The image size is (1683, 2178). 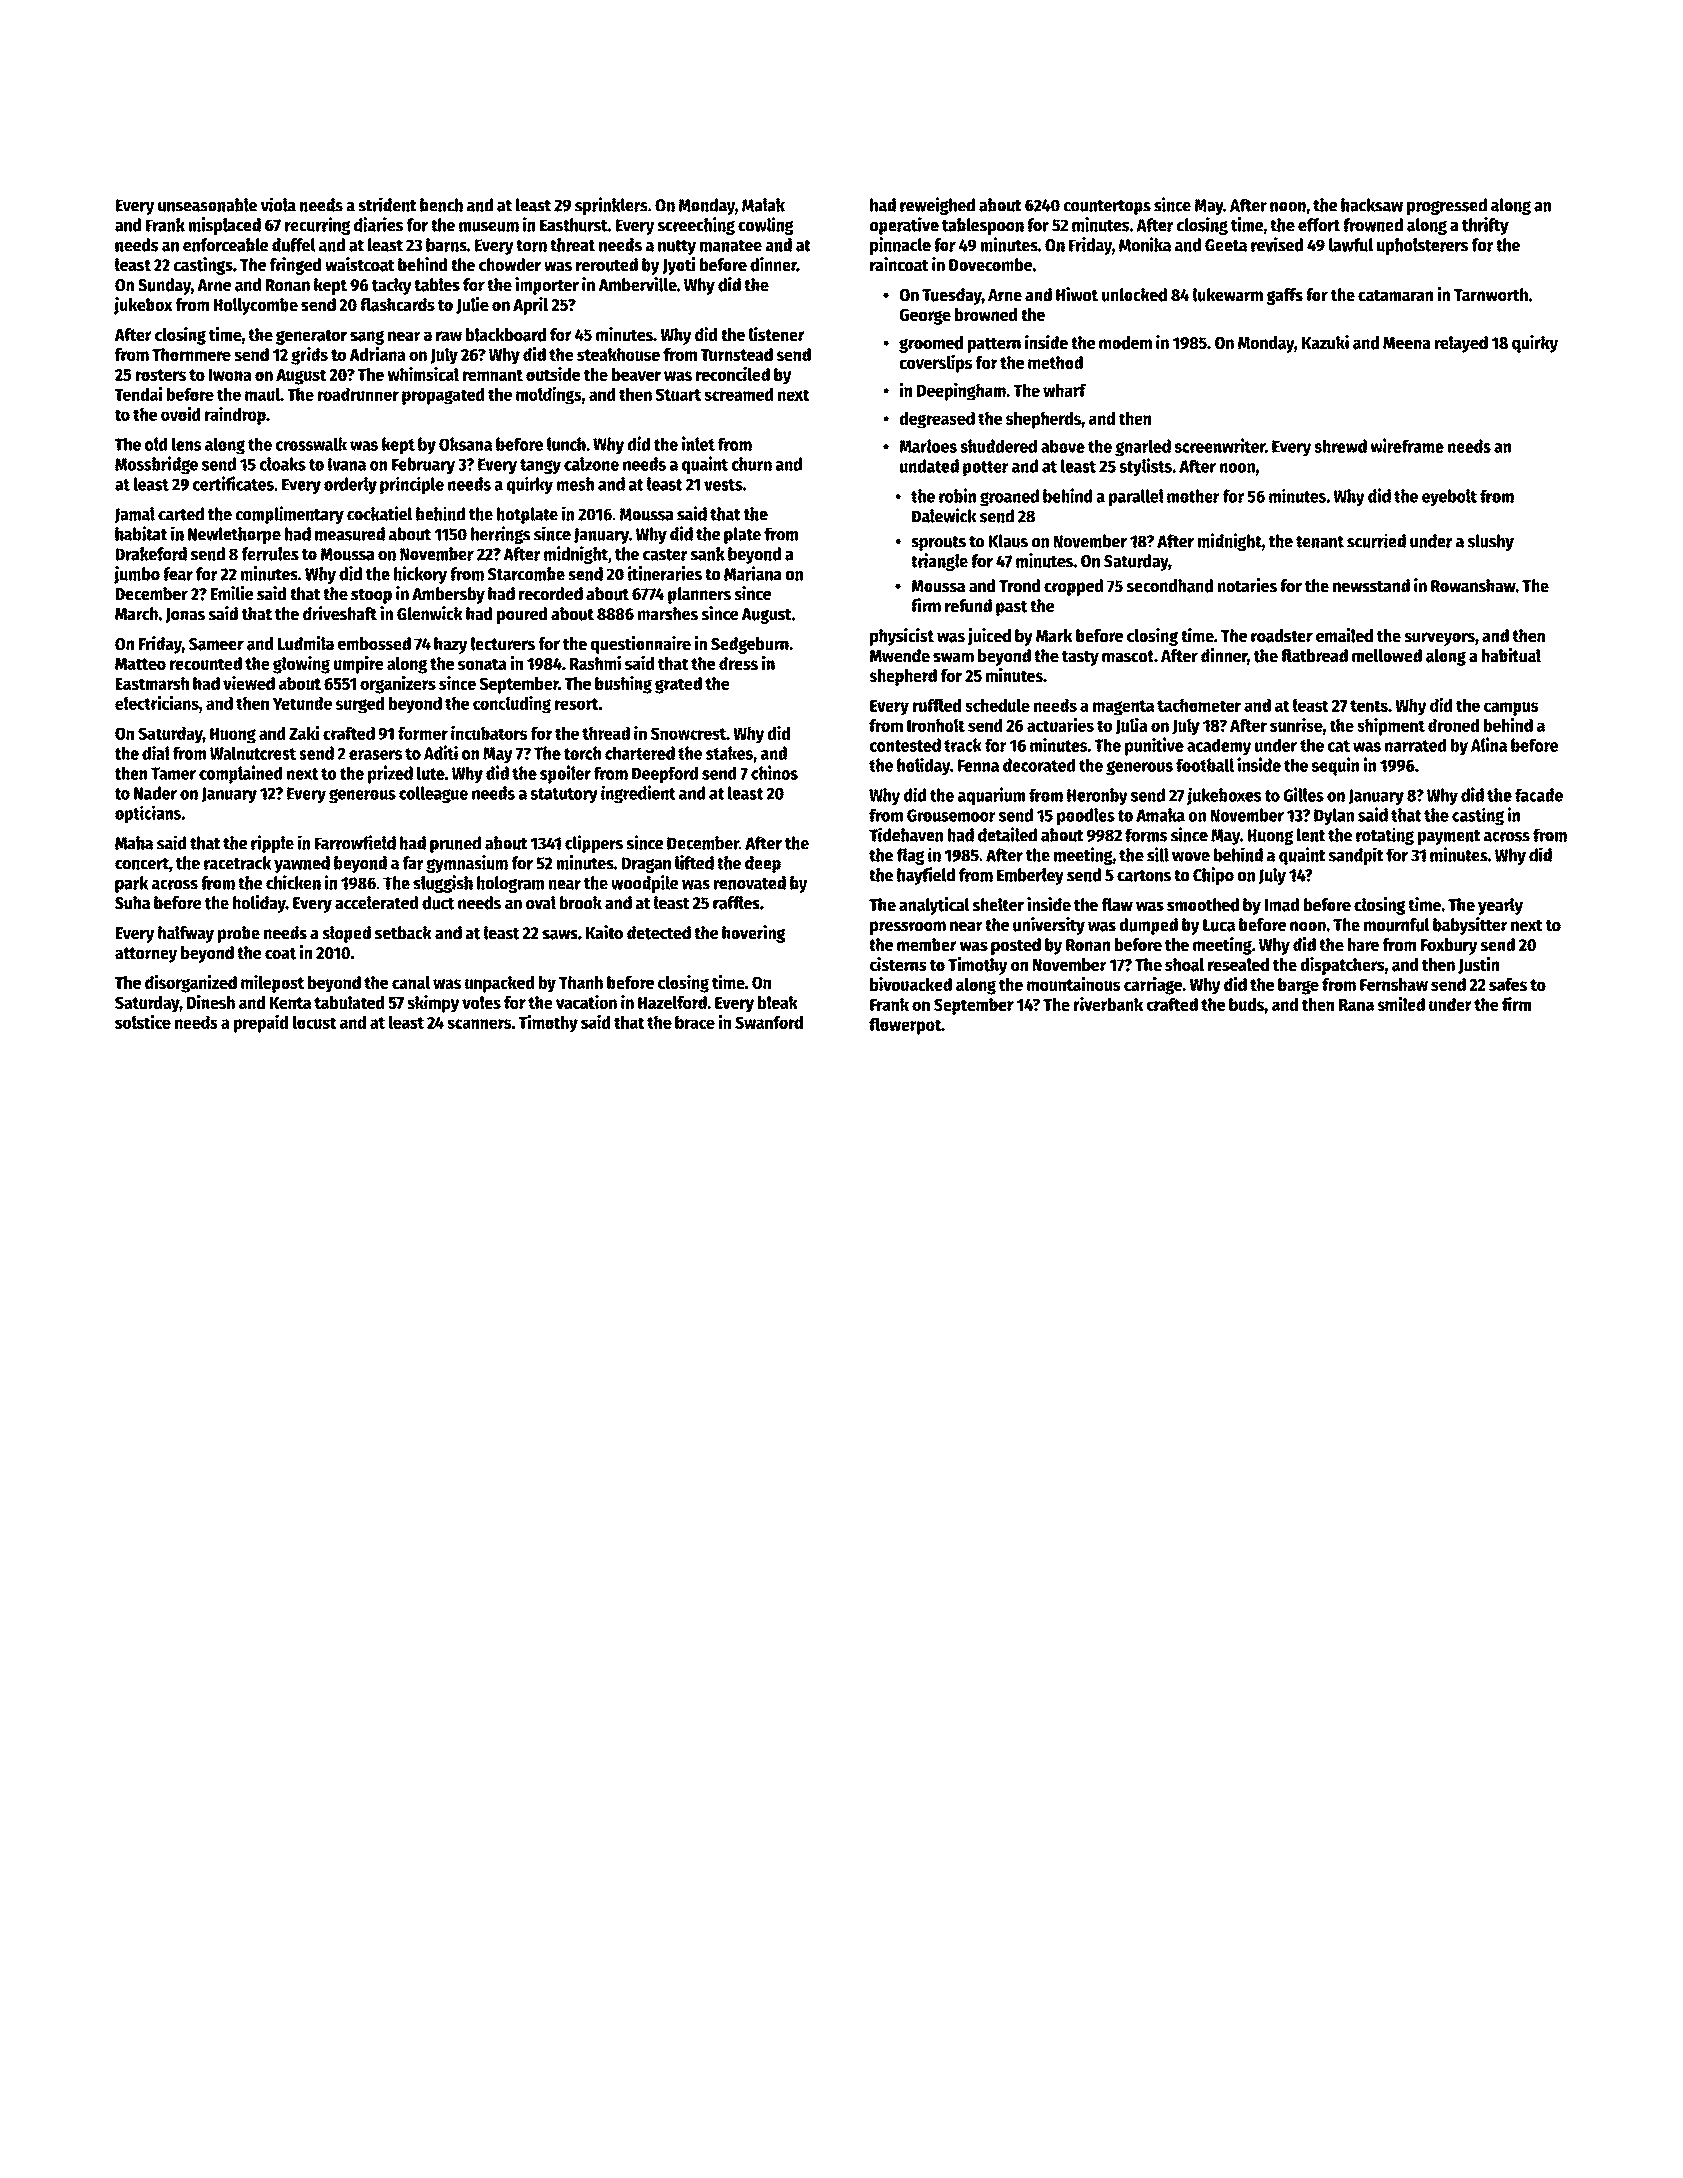 I want to click on Hazelford, so click(x=672, y=1002).
